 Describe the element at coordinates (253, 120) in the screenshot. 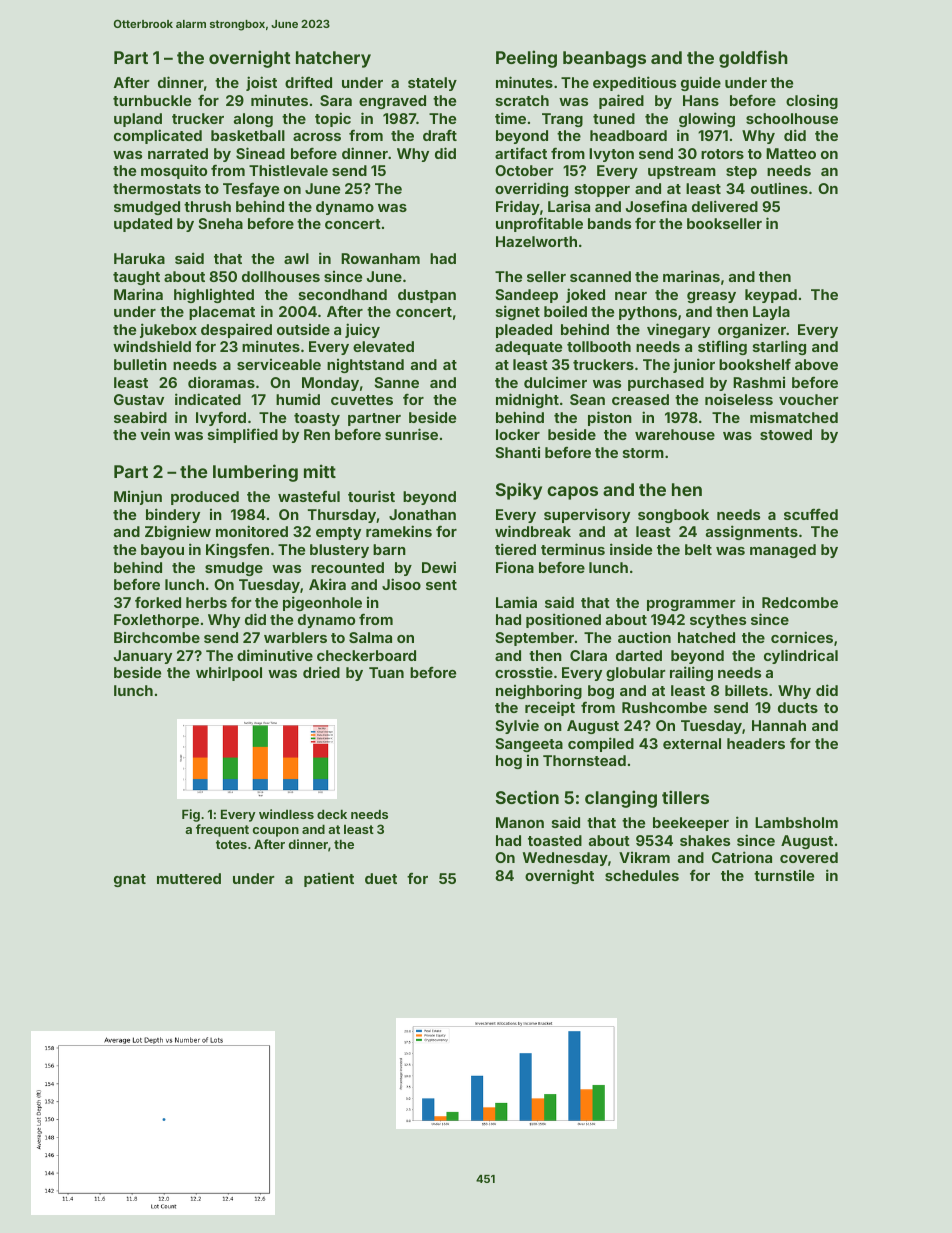

I see `along` at that location.
